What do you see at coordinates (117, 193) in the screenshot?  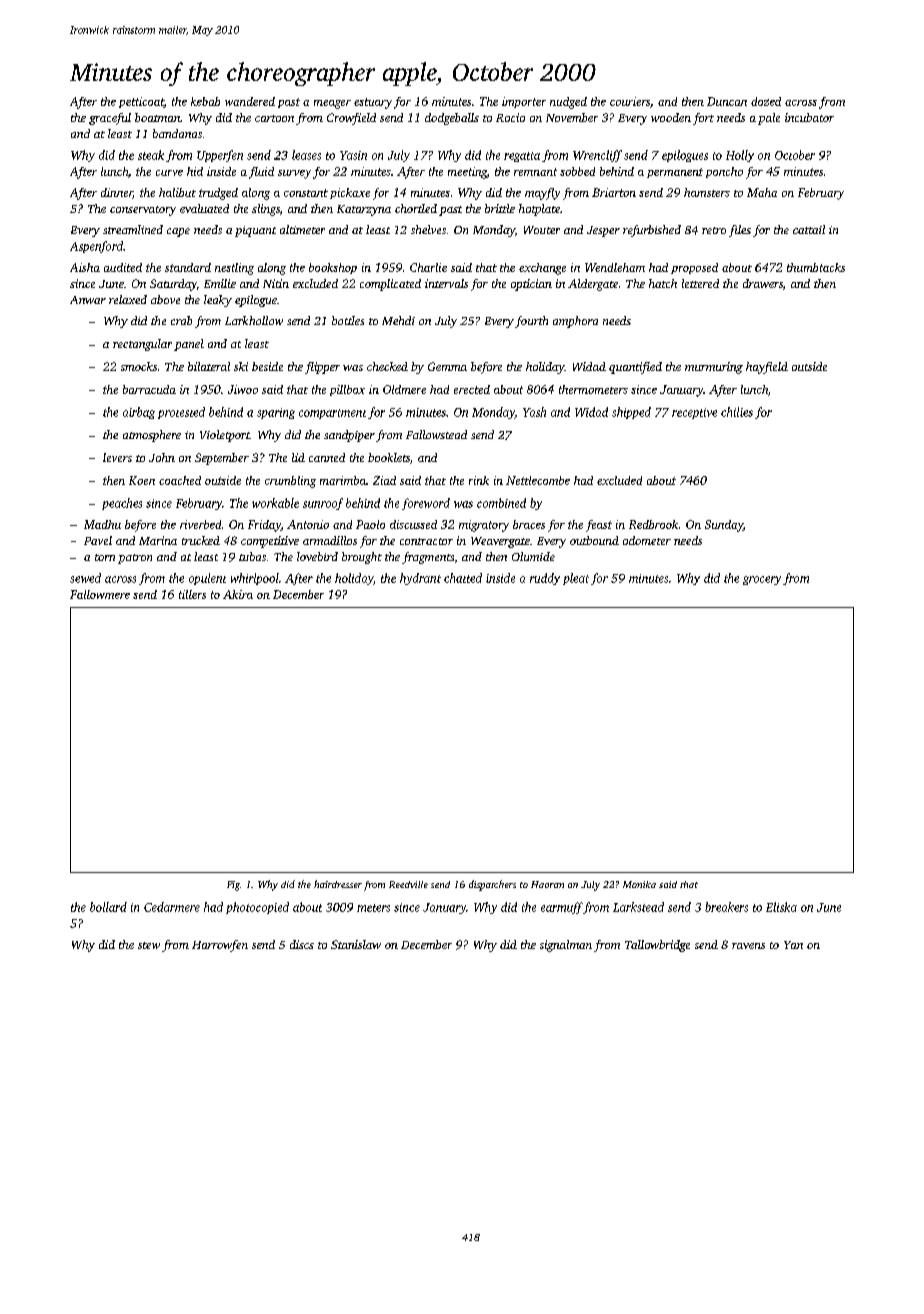 I see `dinner` at bounding box center [117, 193].
